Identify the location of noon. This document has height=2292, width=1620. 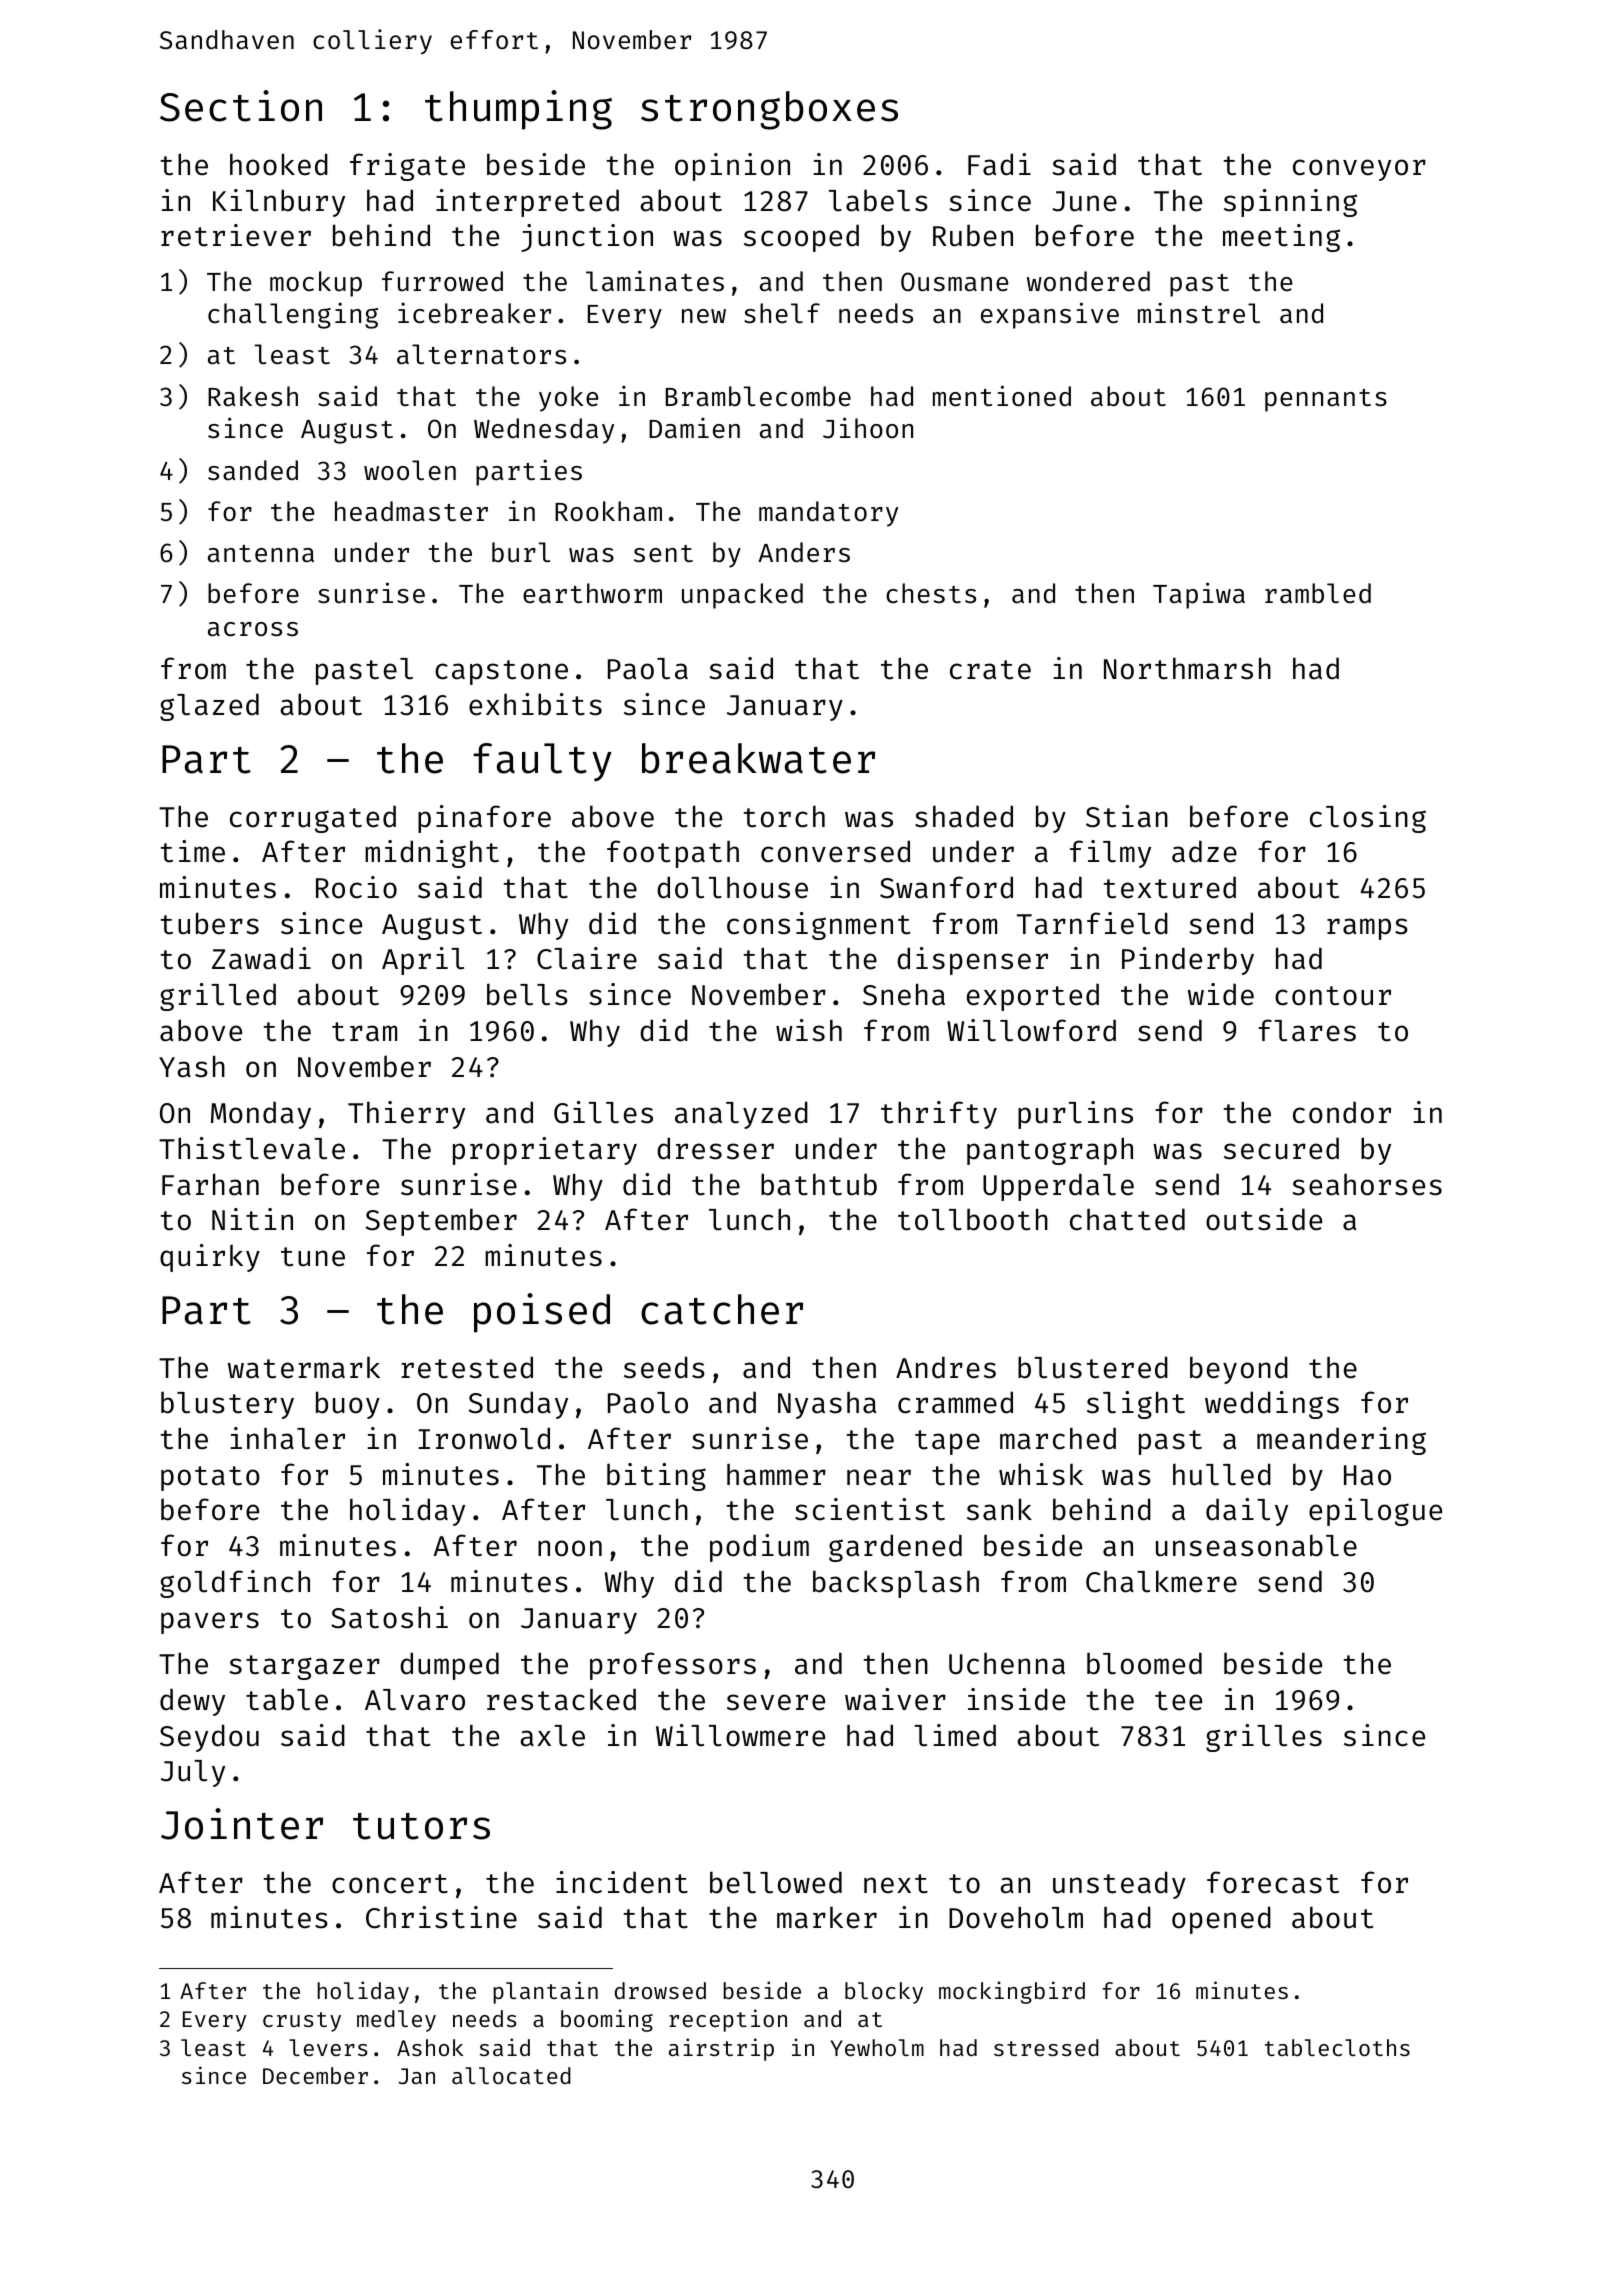
(570, 1548).
